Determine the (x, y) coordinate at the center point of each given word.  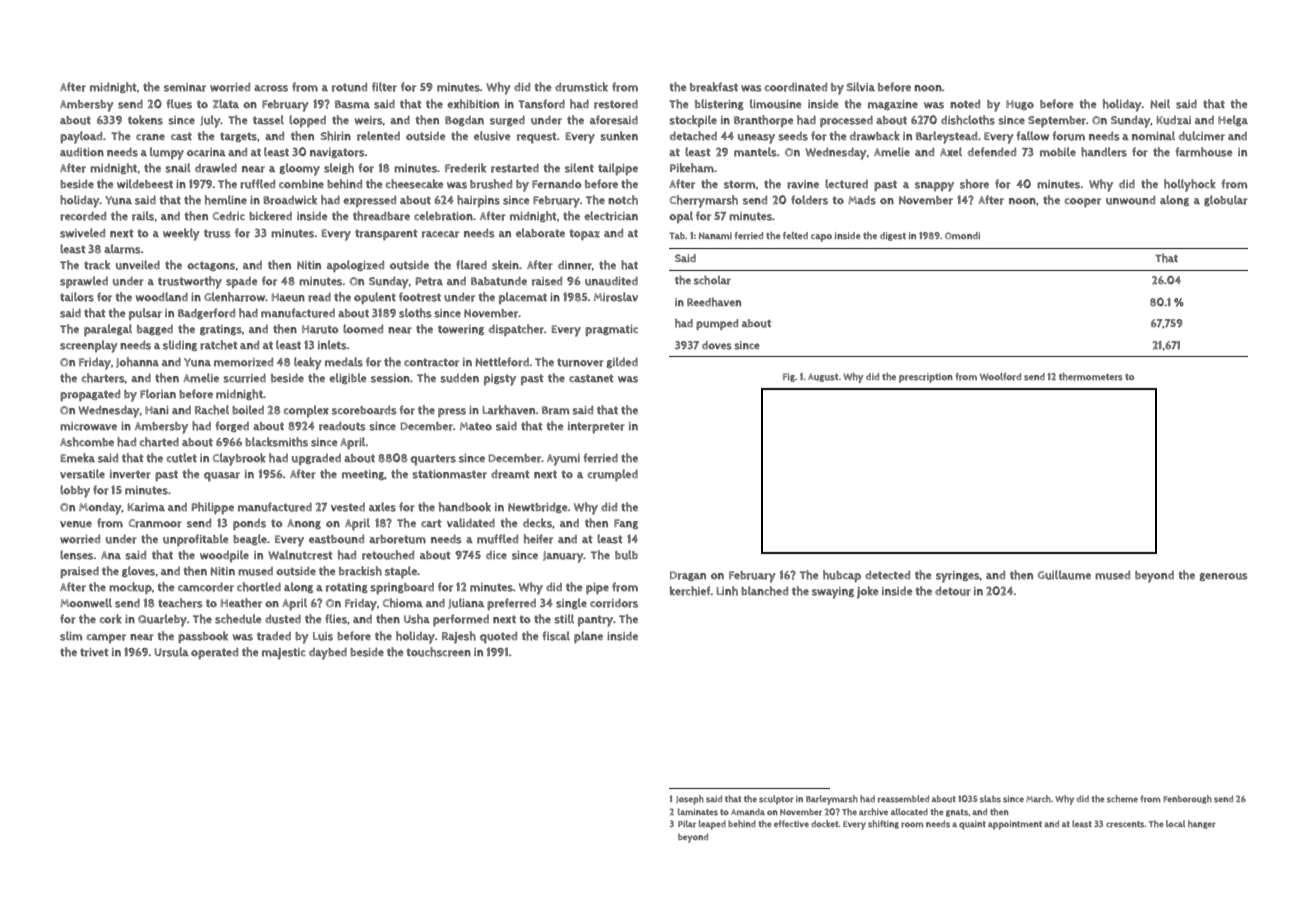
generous (1223, 577)
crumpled (613, 475)
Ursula (172, 652)
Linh (727, 591)
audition (82, 152)
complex (306, 411)
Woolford (1000, 377)
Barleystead (946, 137)
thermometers (1091, 377)
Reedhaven (714, 302)
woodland (161, 297)
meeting (363, 475)
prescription (926, 378)
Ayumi (563, 460)
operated (214, 653)
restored (616, 104)
